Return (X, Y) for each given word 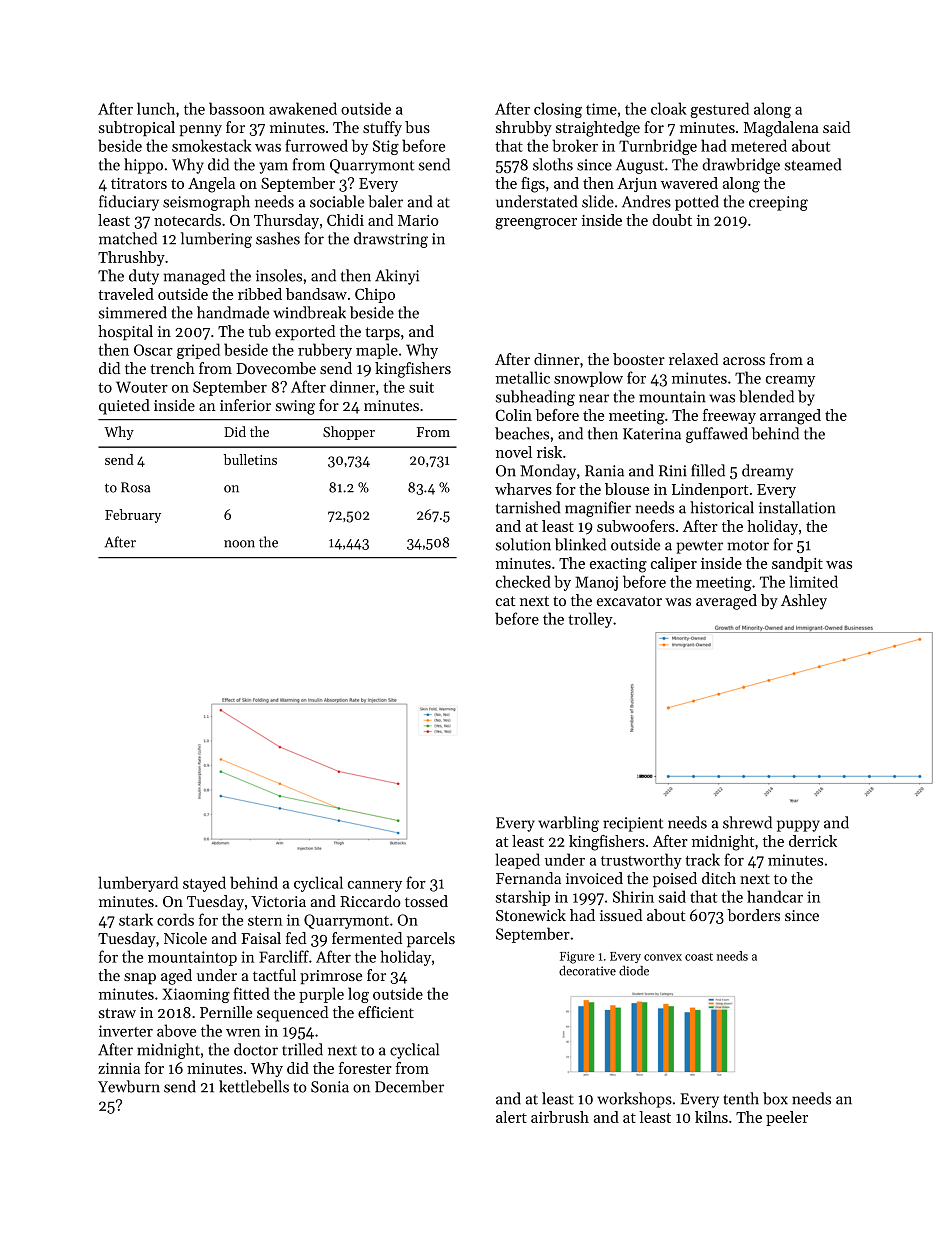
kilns (711, 1117)
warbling (568, 824)
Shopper (349, 433)
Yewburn (129, 1086)
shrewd (747, 822)
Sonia (330, 1087)
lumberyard (138, 884)
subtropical (137, 128)
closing (558, 110)
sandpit (797, 564)
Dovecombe (276, 368)
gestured (719, 110)
